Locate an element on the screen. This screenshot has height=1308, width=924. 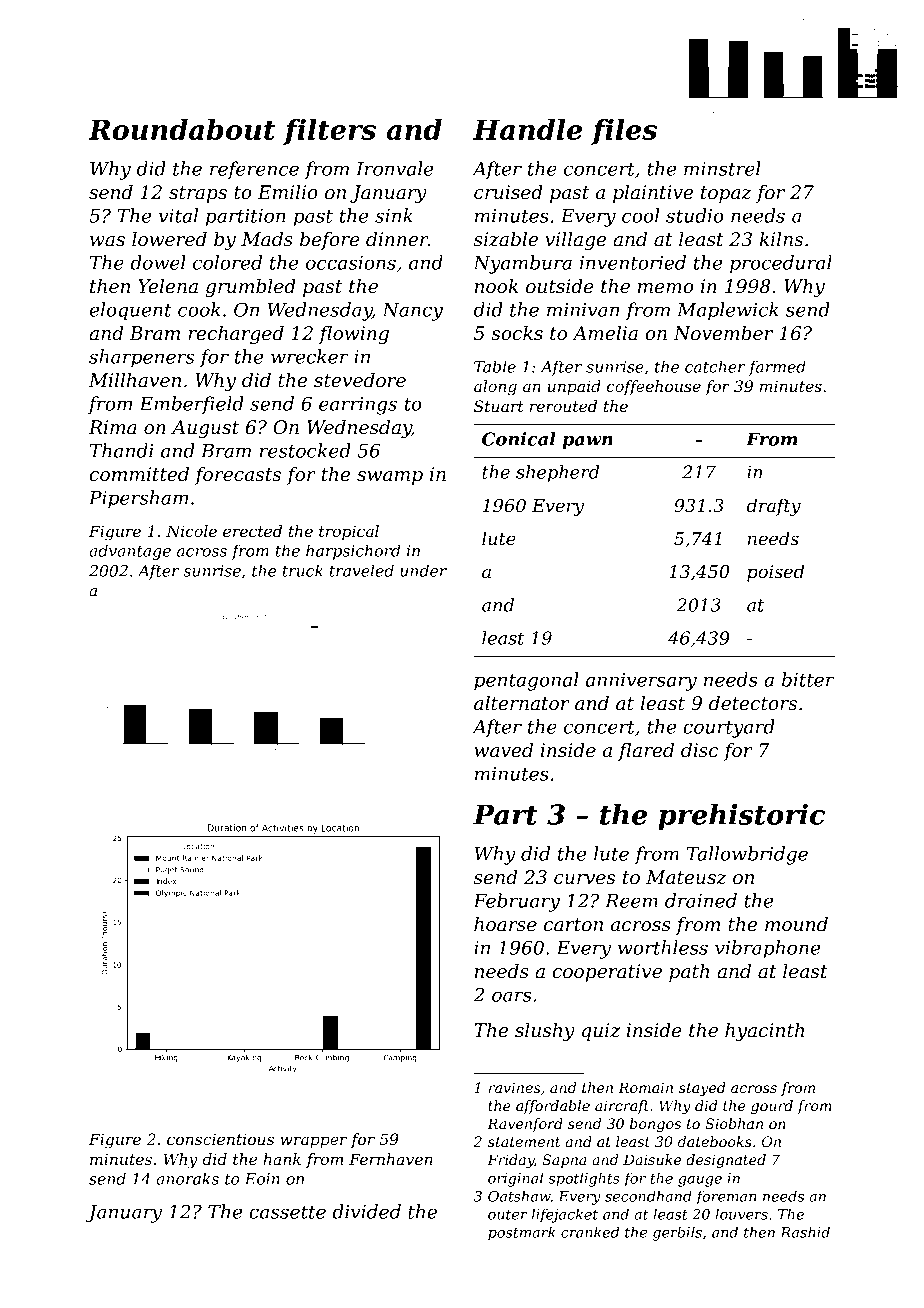
conscientious is located at coordinates (220, 1139).
